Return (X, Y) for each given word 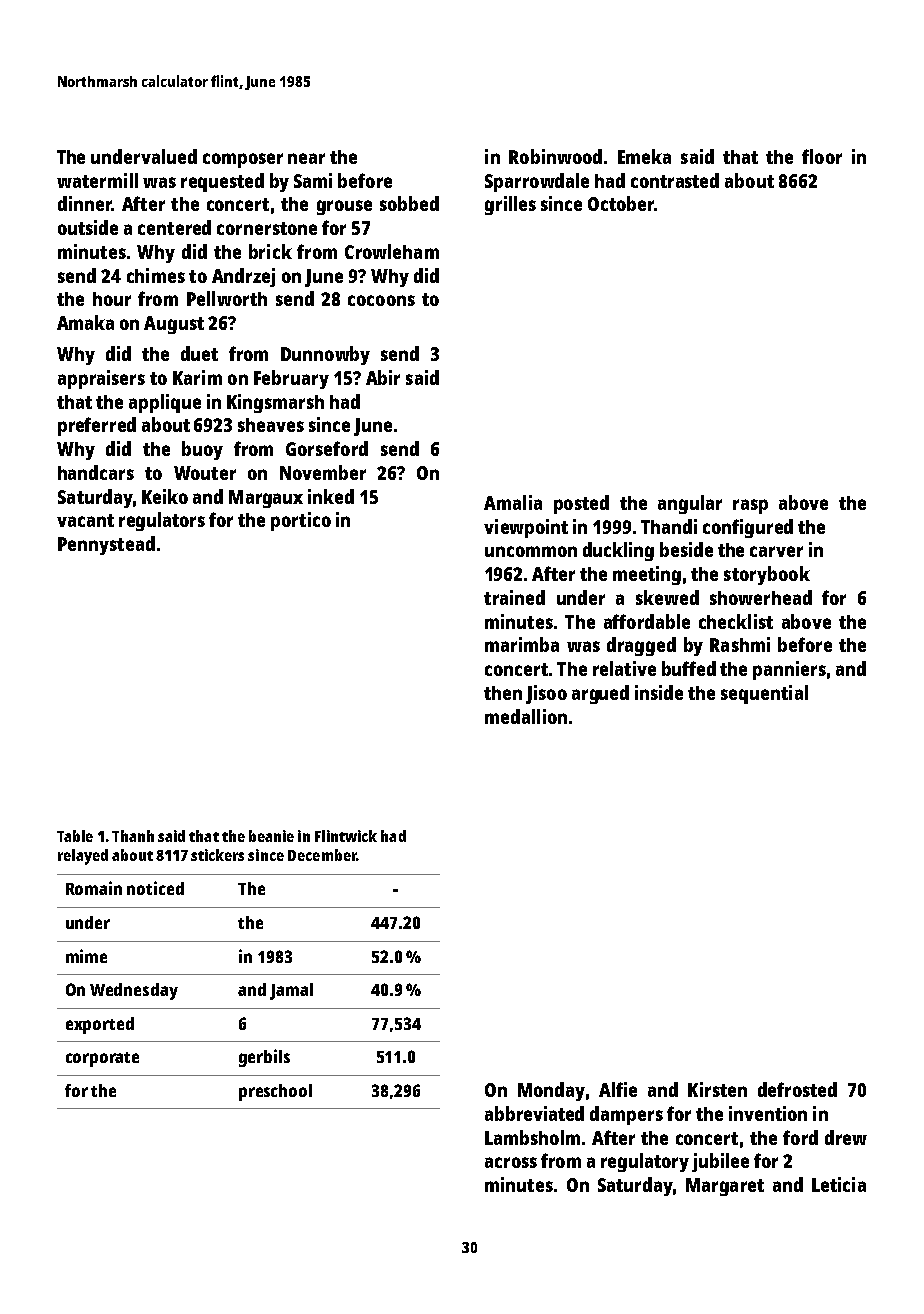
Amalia (513, 502)
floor (822, 156)
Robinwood (555, 156)
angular (690, 504)
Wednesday (134, 991)
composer (243, 160)
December (322, 855)
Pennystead (106, 545)
